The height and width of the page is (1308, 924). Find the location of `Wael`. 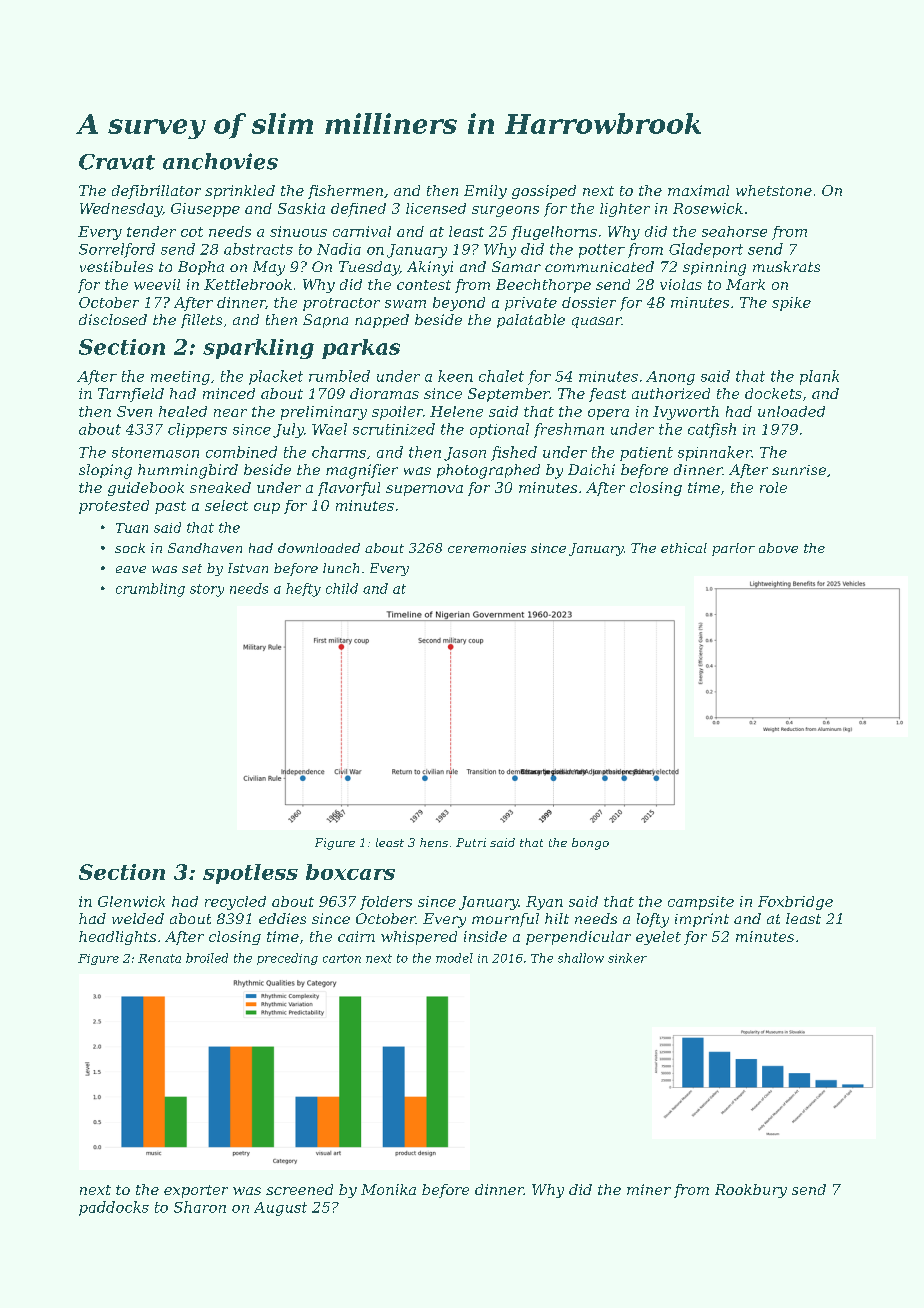

Wael is located at coordinates (329, 429).
